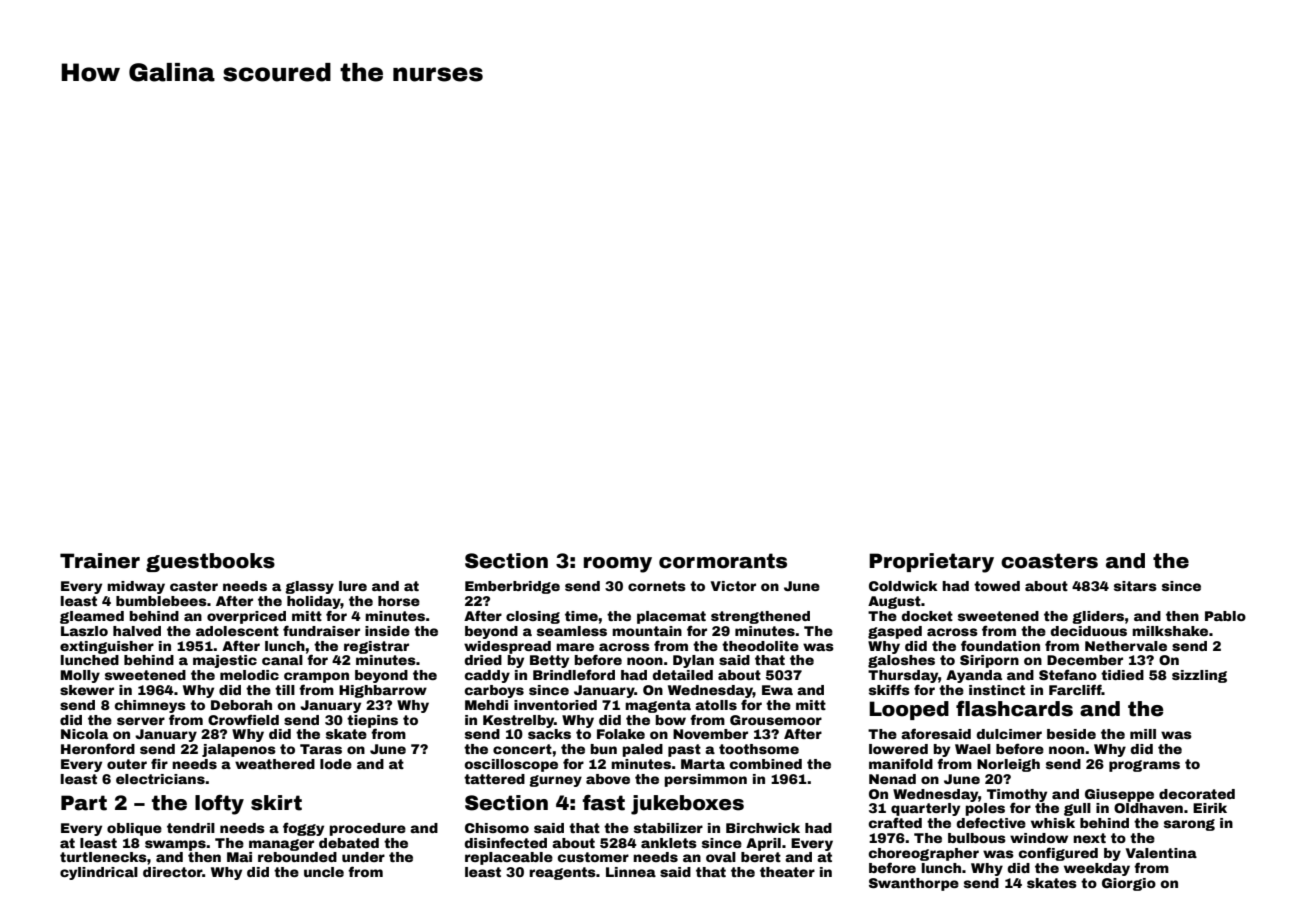  What do you see at coordinates (723, 561) in the screenshot?
I see `cormorants` at bounding box center [723, 561].
